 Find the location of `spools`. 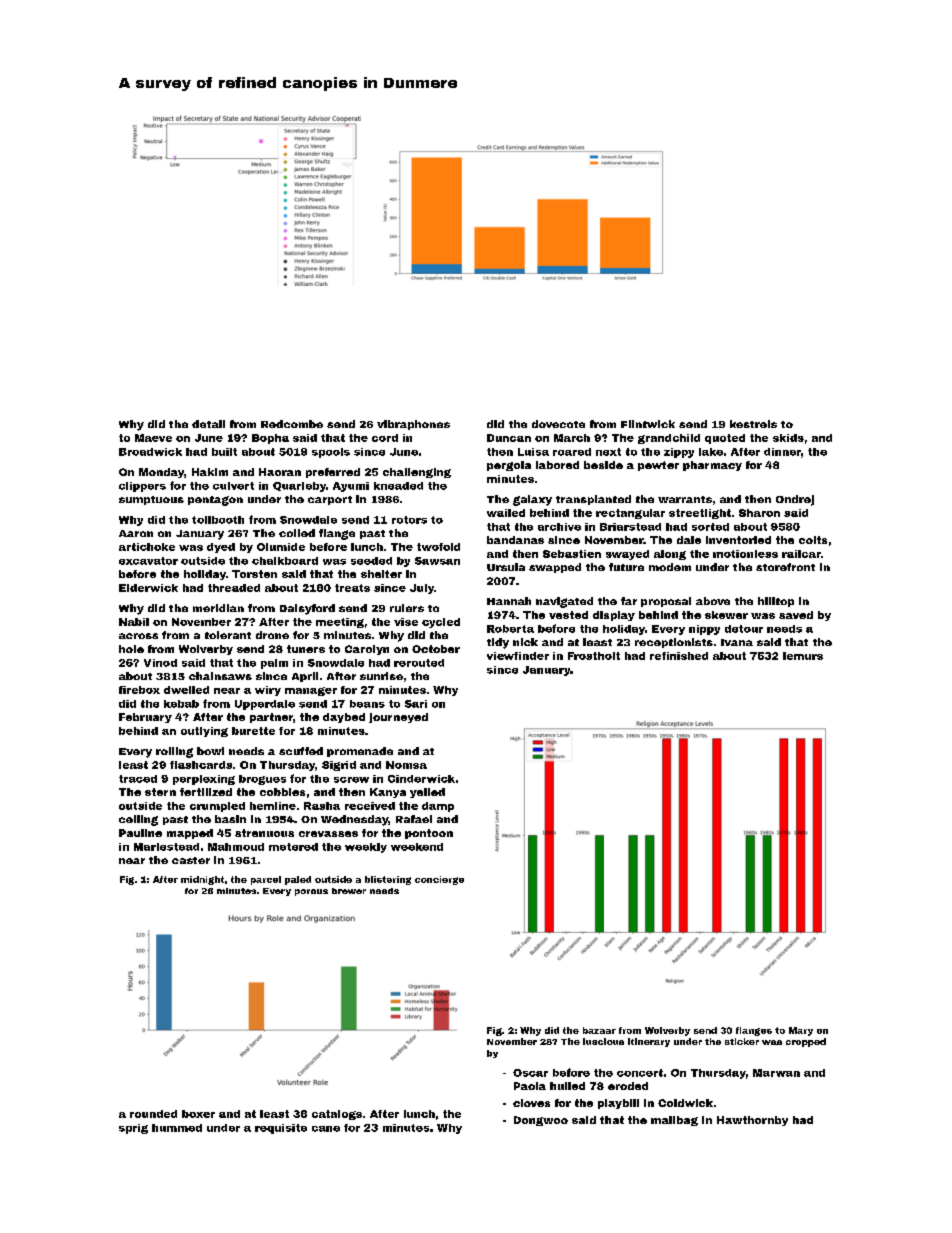

spools is located at coordinates (331, 453).
